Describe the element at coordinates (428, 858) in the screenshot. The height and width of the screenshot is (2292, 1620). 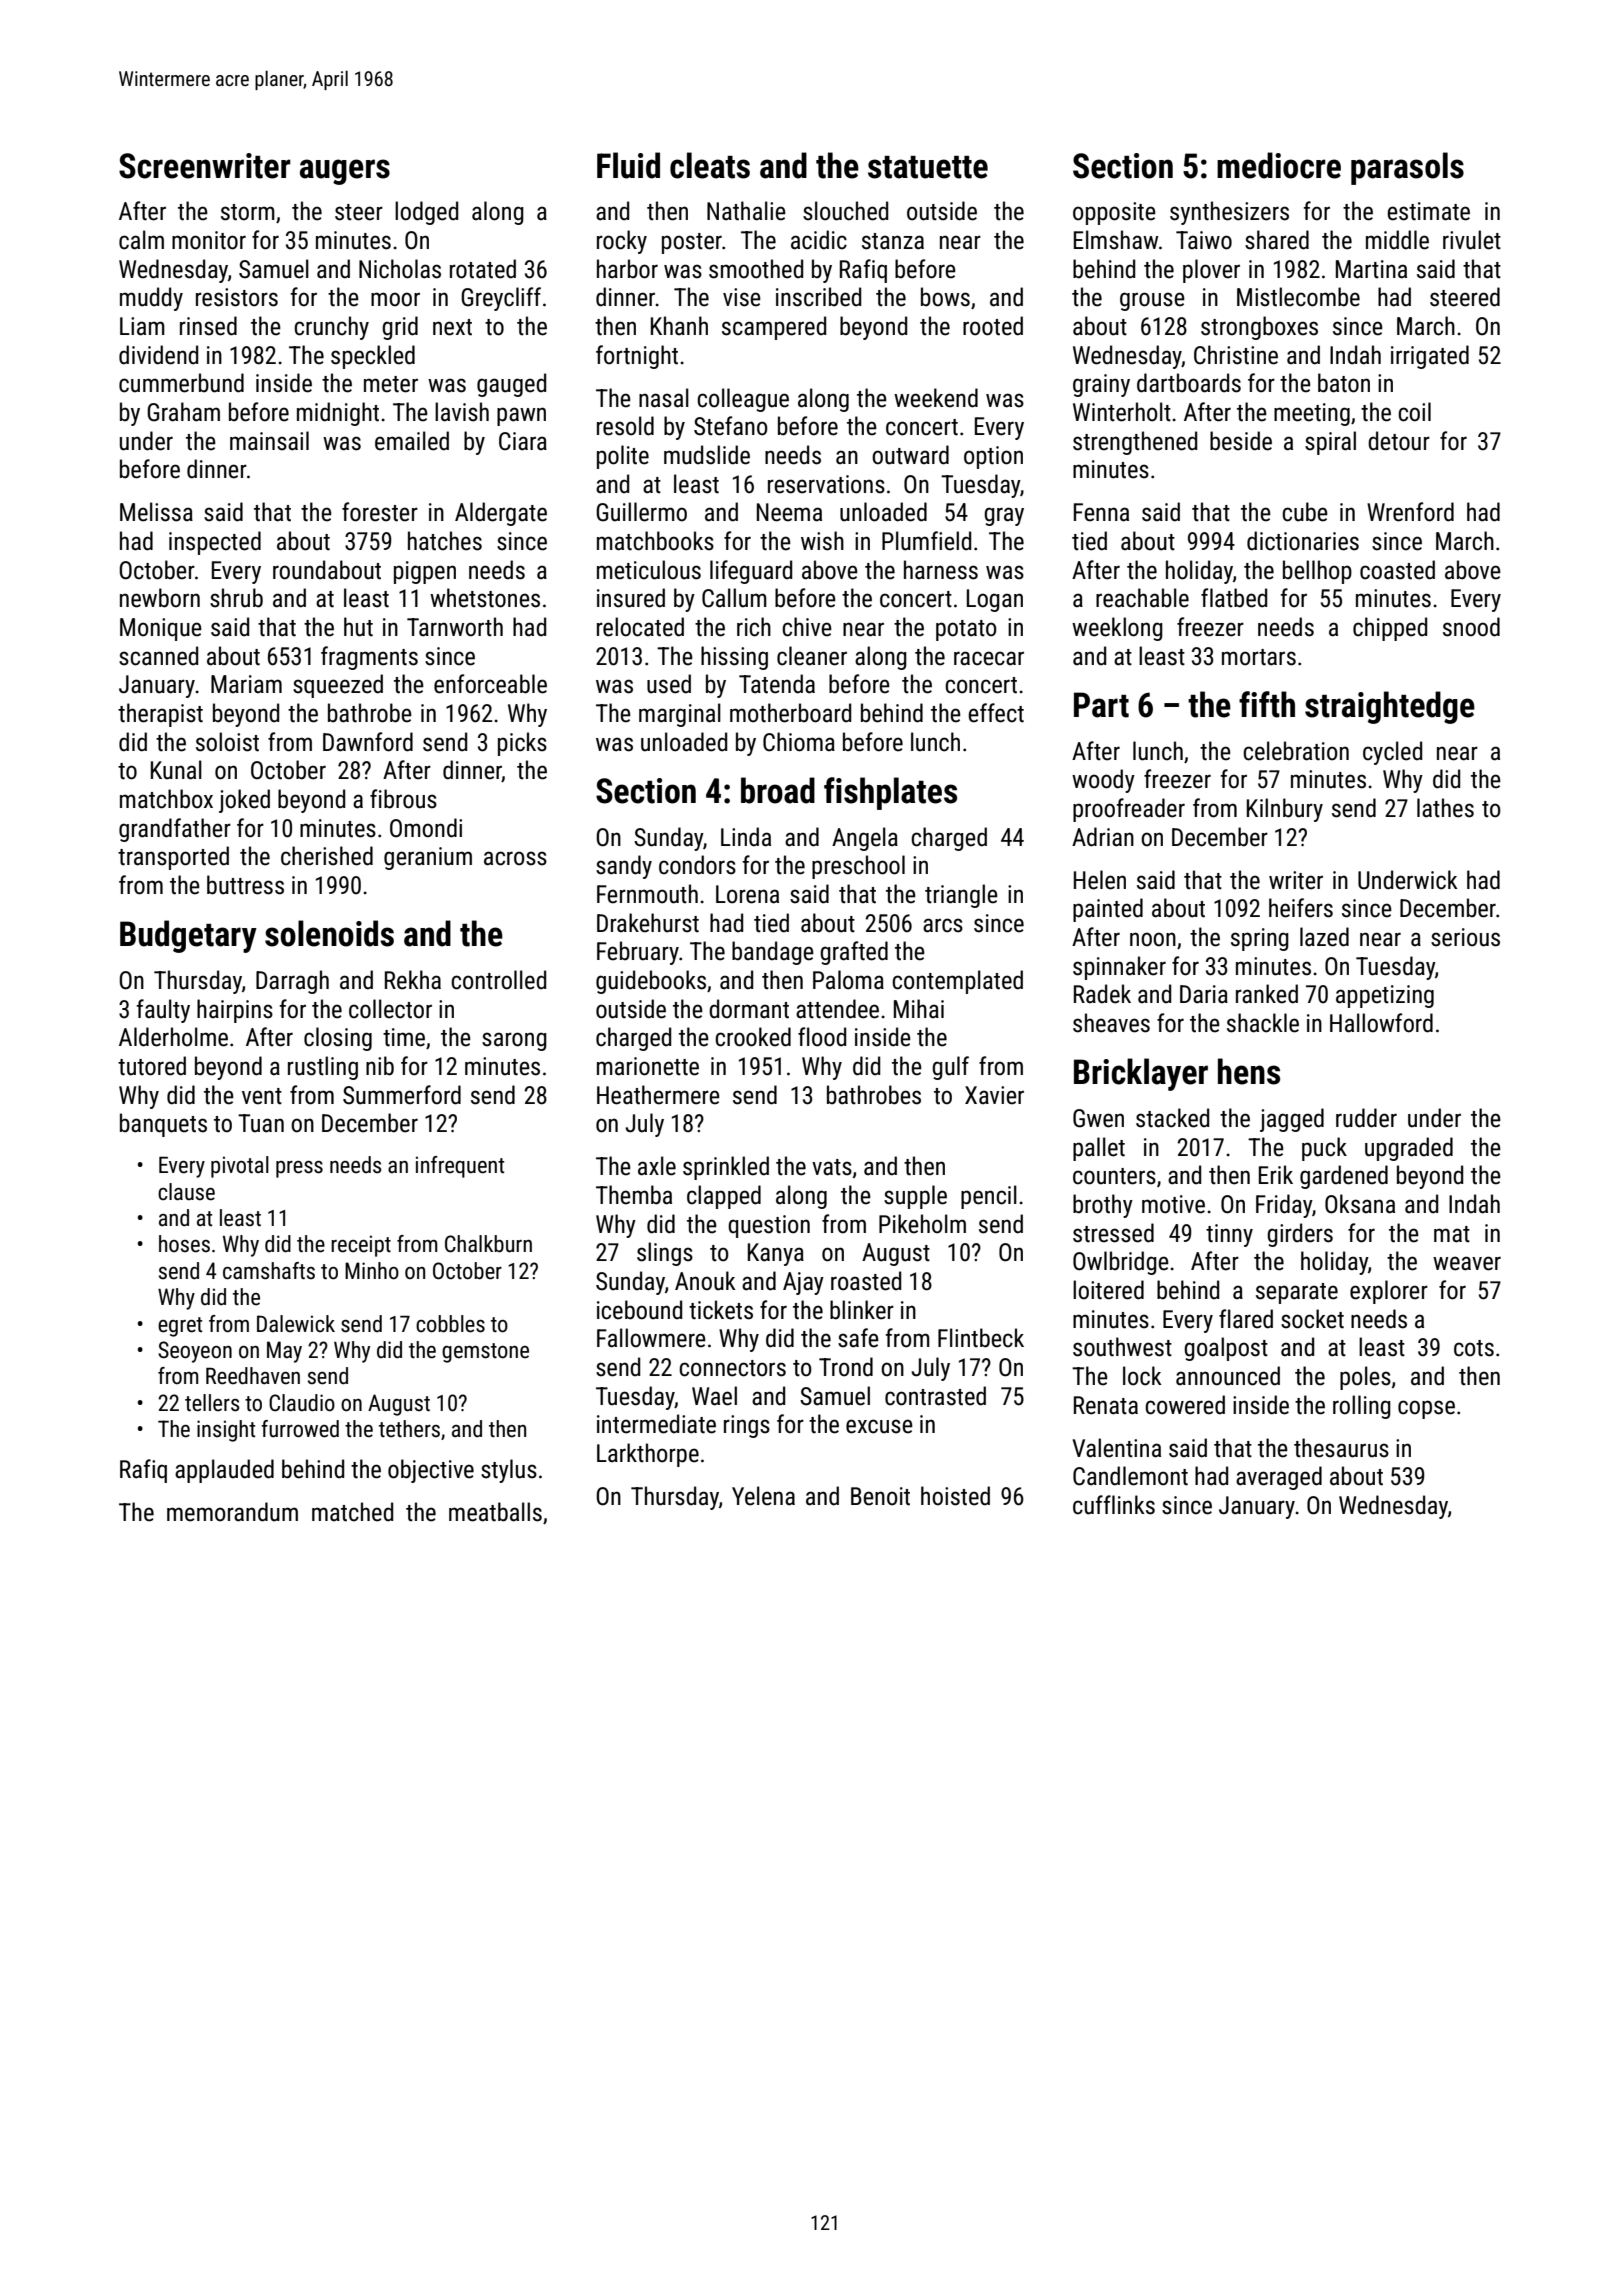
I see `geranium` at that location.
